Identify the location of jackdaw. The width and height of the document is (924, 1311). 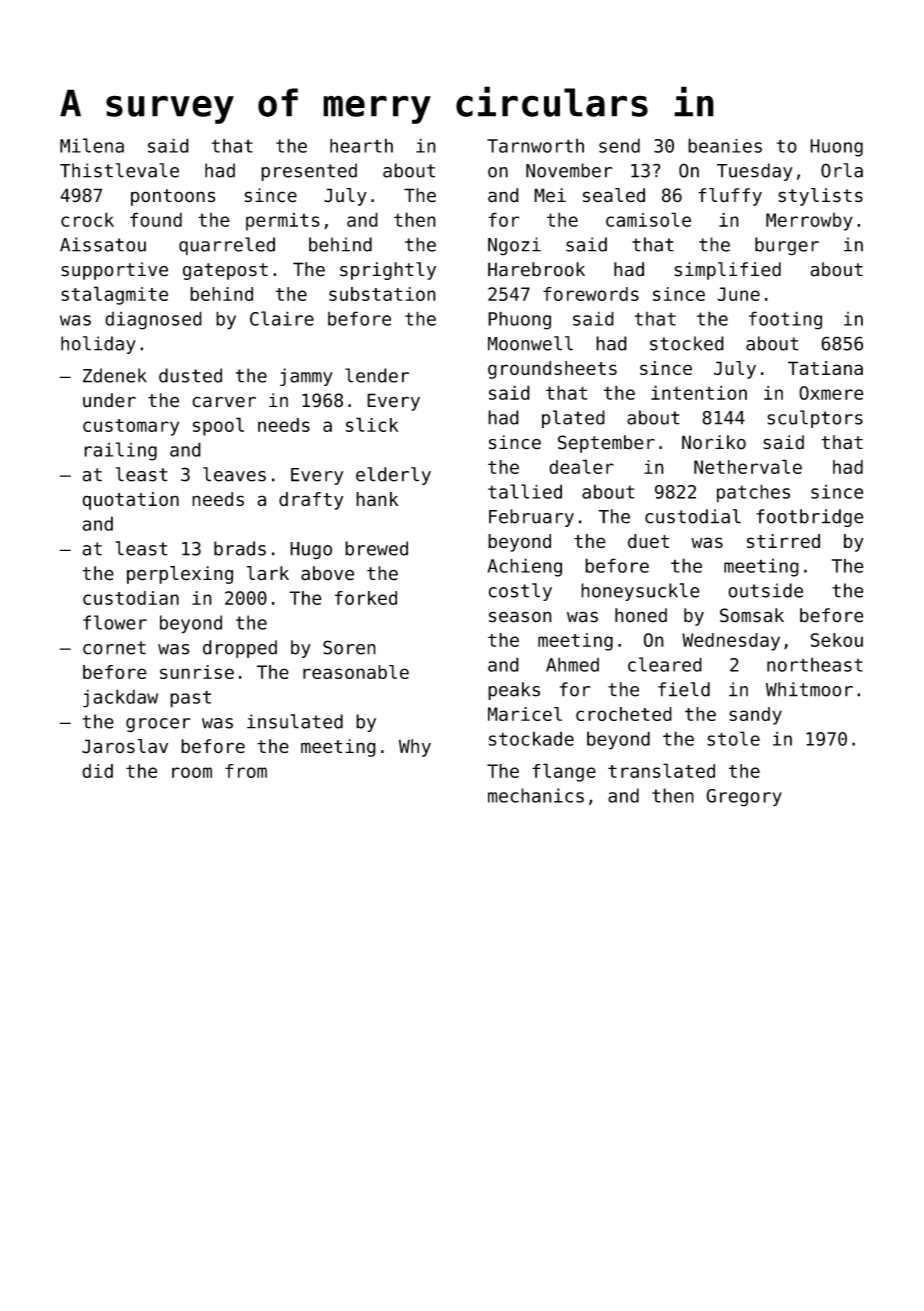
(120, 698).
